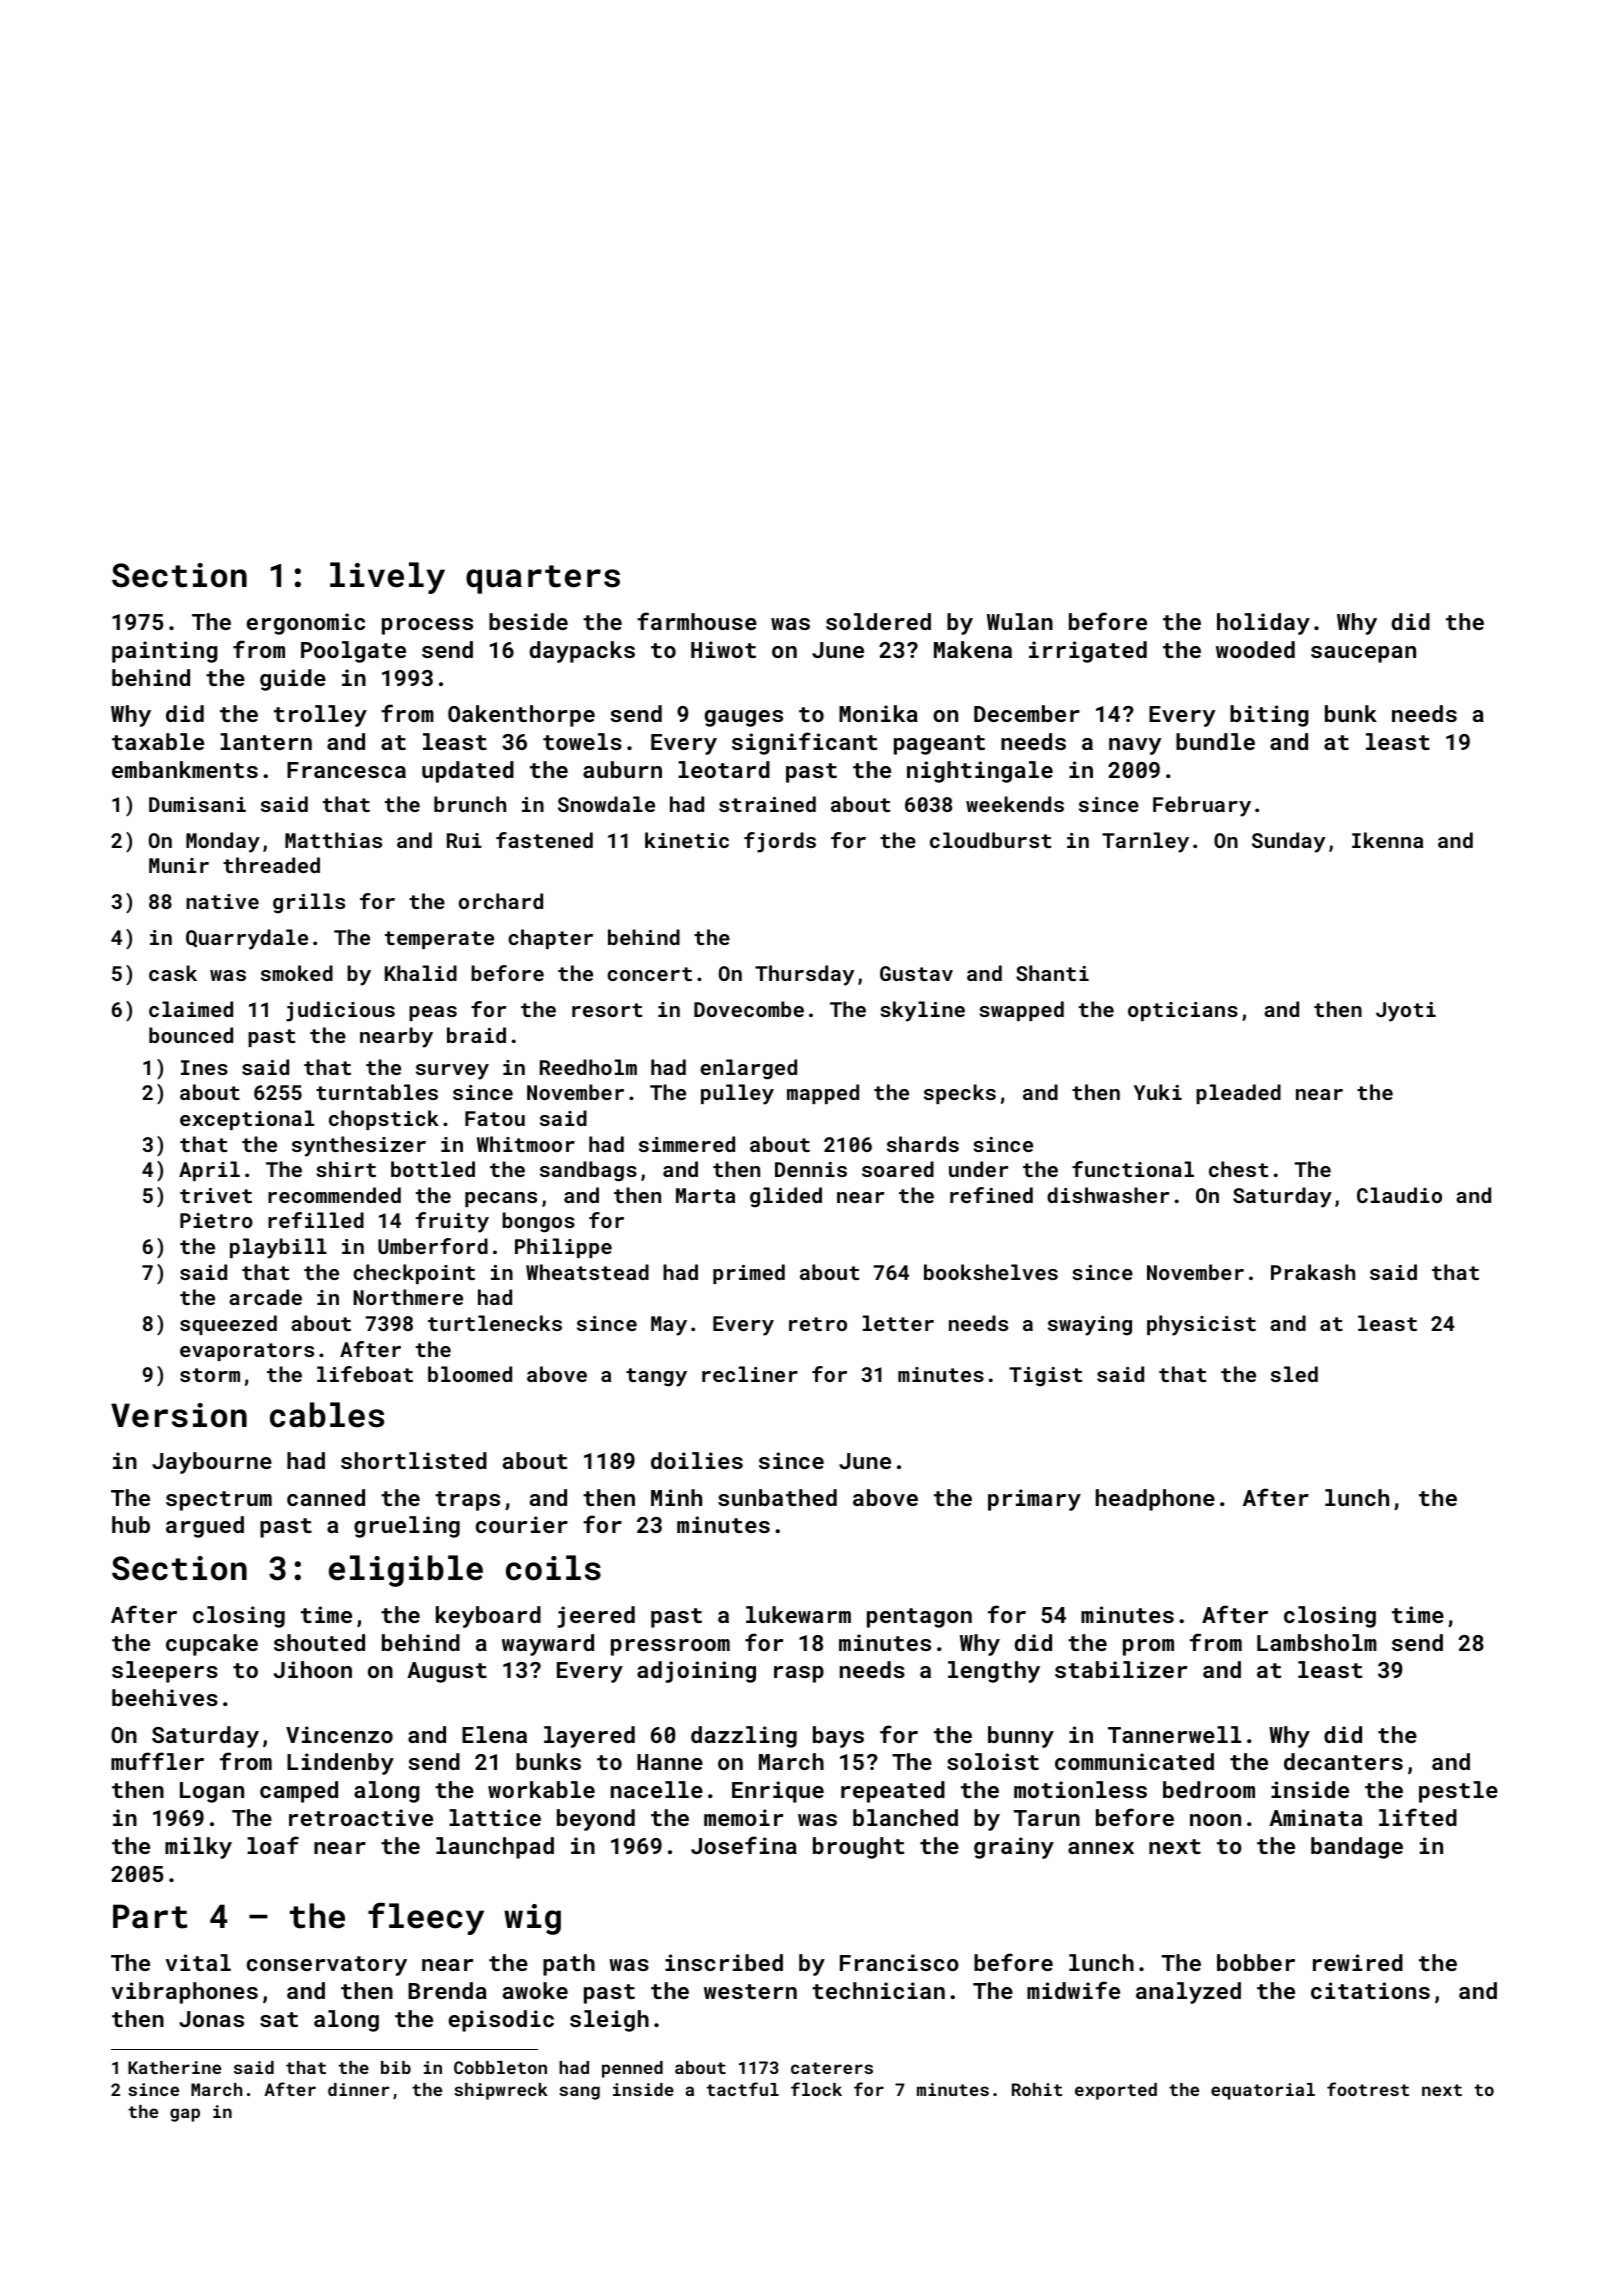 The width and height of the page is (1620, 2292). Describe the element at coordinates (157, 1761) in the page. I see `muffler` at that location.
